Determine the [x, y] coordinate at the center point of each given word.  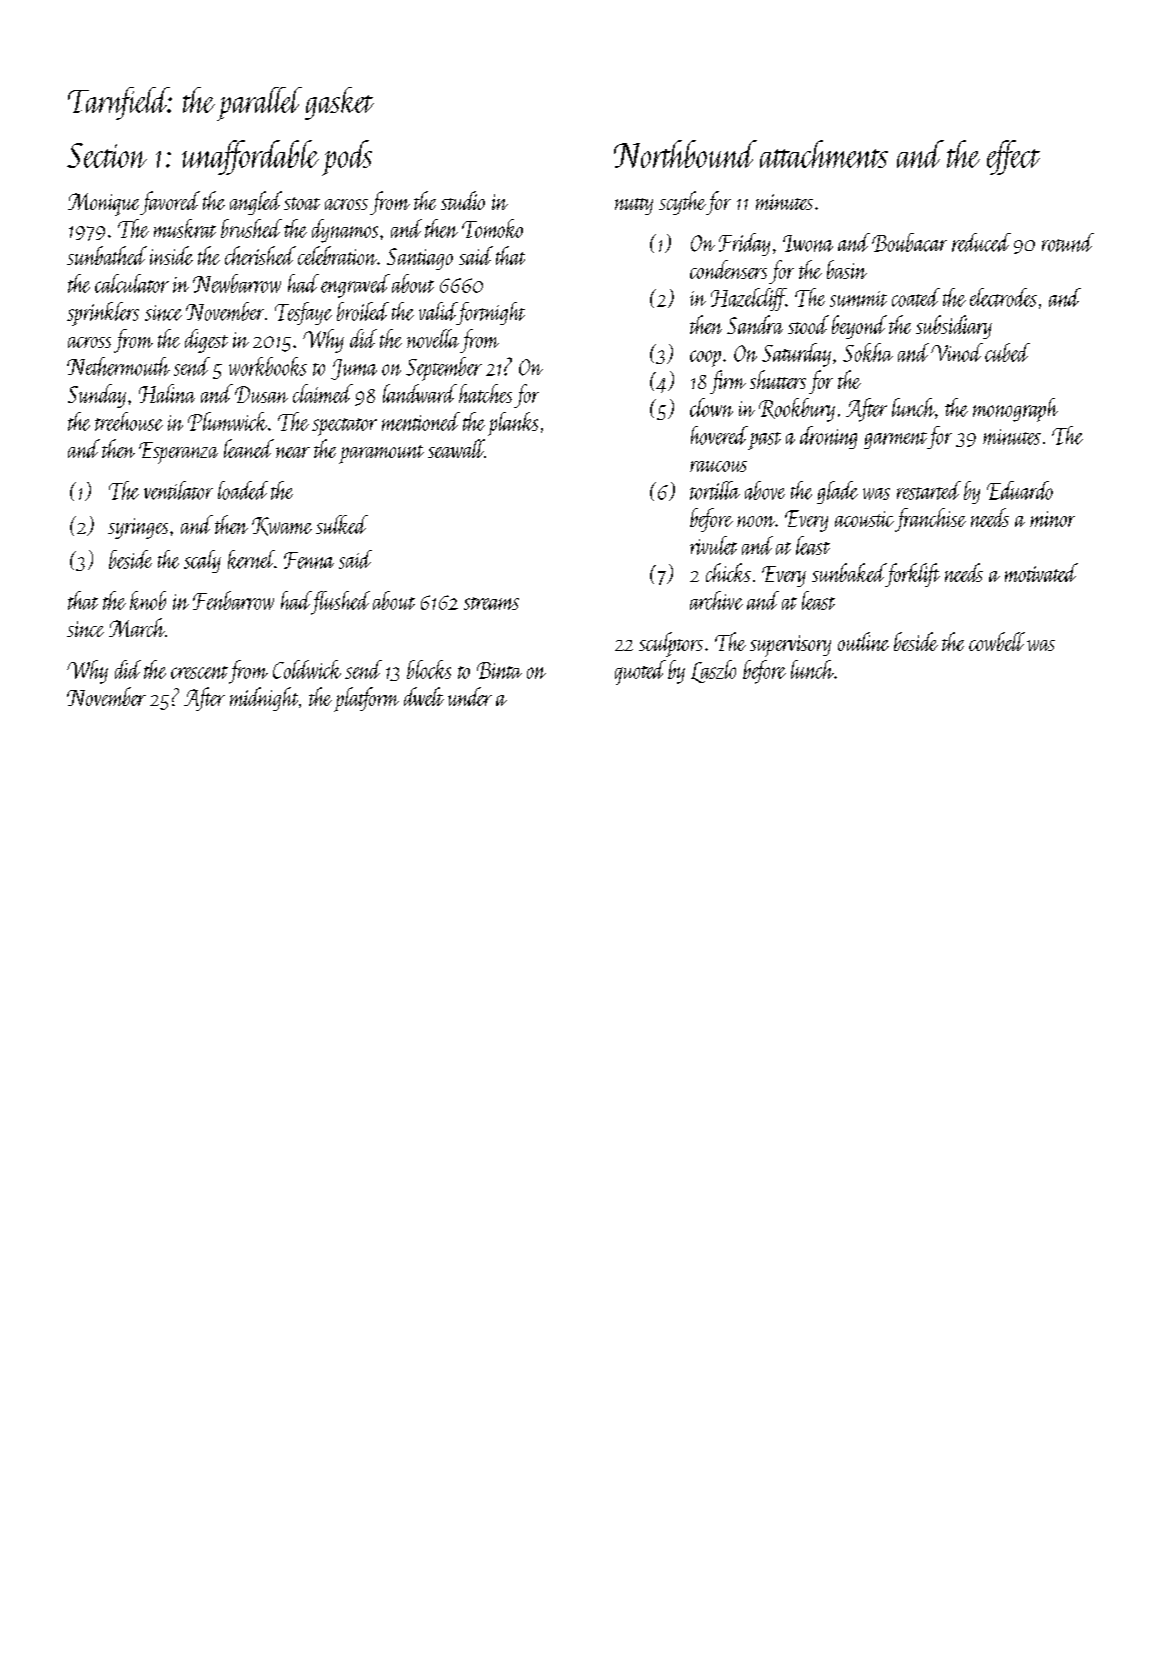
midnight [264, 699]
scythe [682, 203]
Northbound [685, 154]
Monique [103, 204]
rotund [1068, 242]
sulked [342, 524]
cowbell [997, 641]
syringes [138, 528]
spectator [344, 427]
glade [837, 492]
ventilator [178, 490]
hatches [485, 393]
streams [491, 603]
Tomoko [492, 228]
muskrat [185, 228]
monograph [1015, 410]
